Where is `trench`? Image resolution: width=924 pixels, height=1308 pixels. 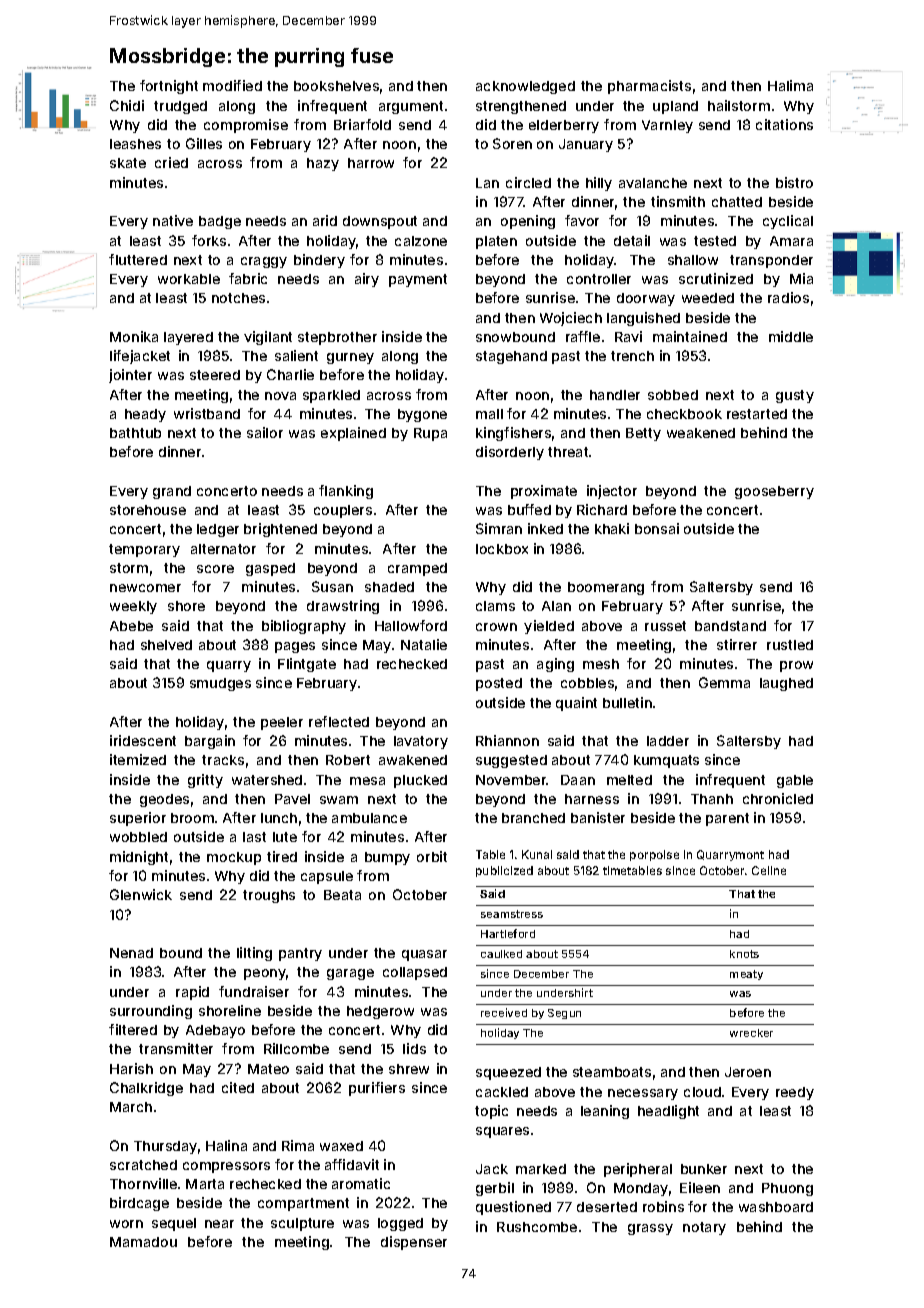 trench is located at coordinates (632, 356).
